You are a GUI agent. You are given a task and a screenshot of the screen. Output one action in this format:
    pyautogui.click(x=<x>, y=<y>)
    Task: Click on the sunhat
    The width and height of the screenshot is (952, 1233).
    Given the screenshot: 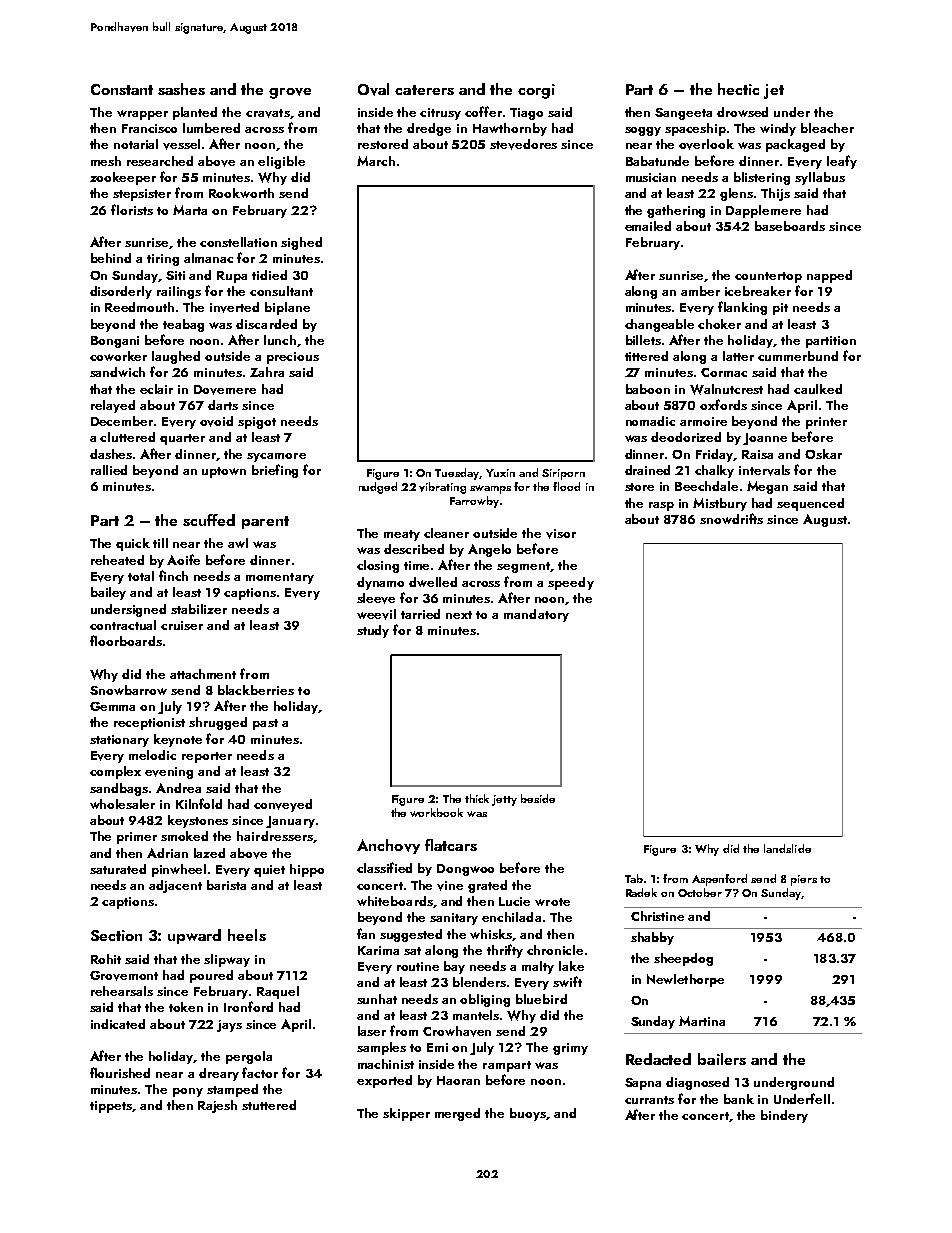 What is the action you would take?
    pyautogui.click(x=377, y=999)
